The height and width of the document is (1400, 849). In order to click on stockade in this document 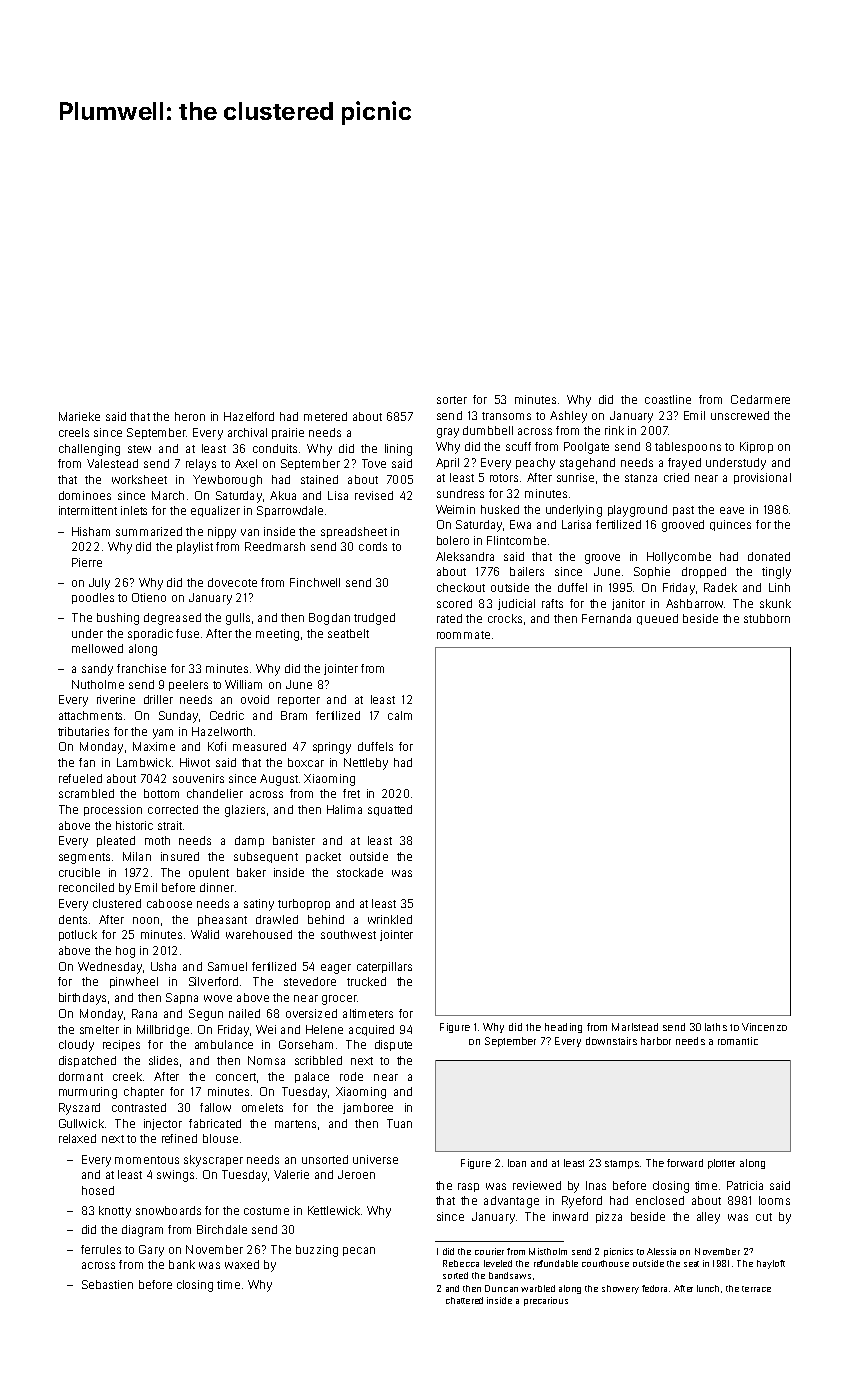, I will do `click(360, 872)`.
